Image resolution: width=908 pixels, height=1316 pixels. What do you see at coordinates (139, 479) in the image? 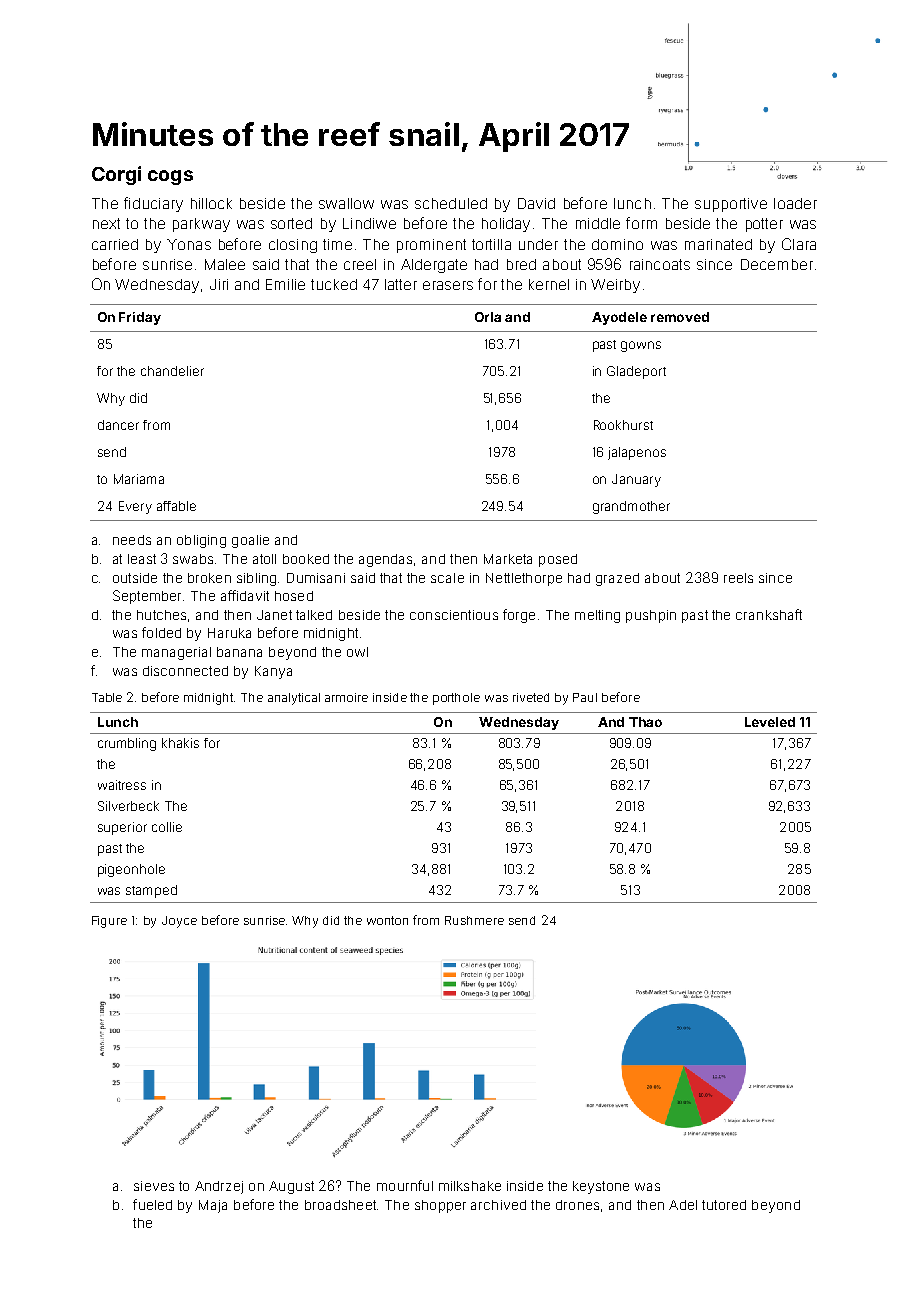
I see `Mariama` at bounding box center [139, 479].
